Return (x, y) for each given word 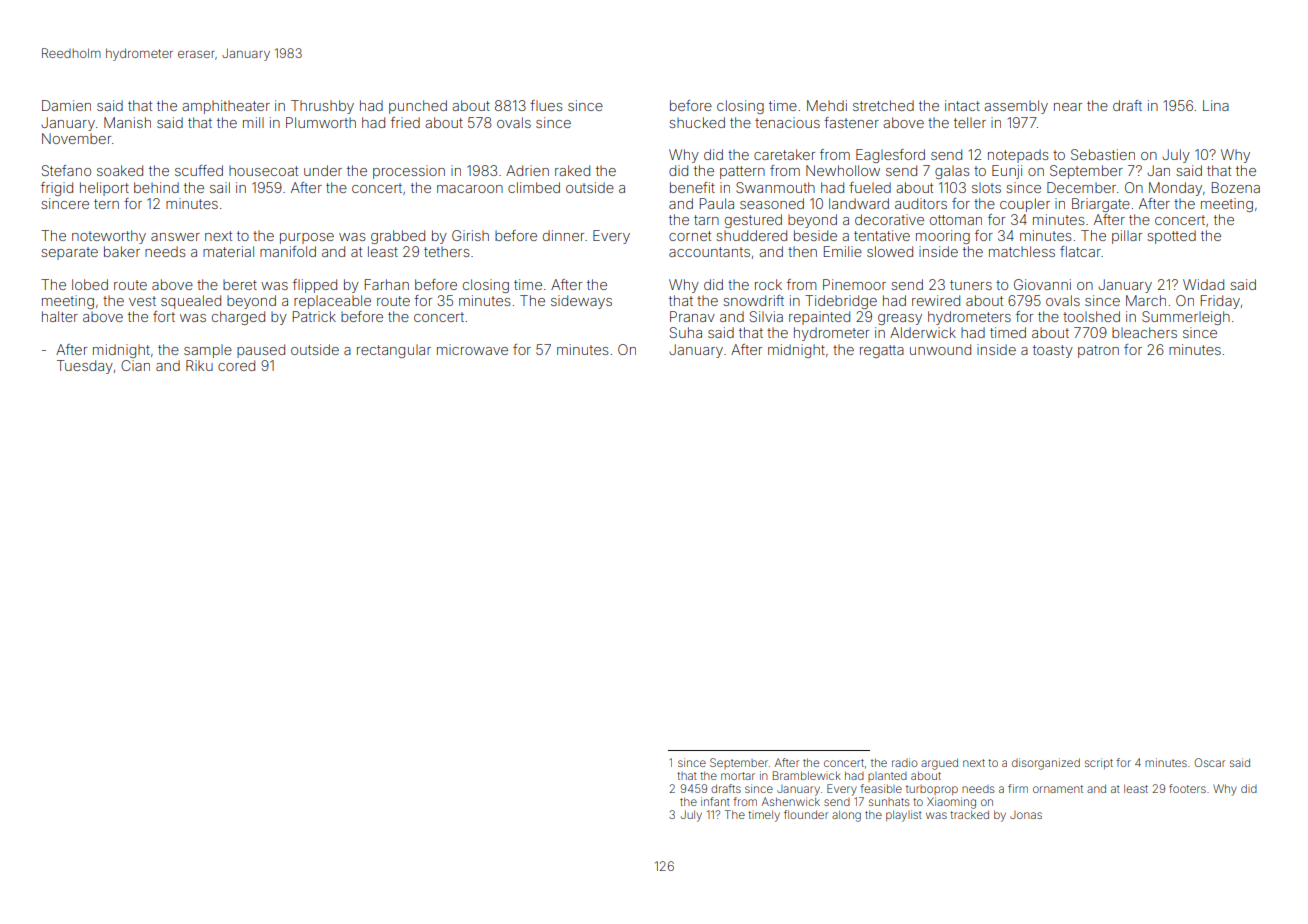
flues (546, 105)
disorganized (1046, 764)
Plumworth (321, 122)
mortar (738, 776)
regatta (882, 351)
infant (715, 801)
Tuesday (85, 367)
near (1068, 107)
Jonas (1026, 815)
